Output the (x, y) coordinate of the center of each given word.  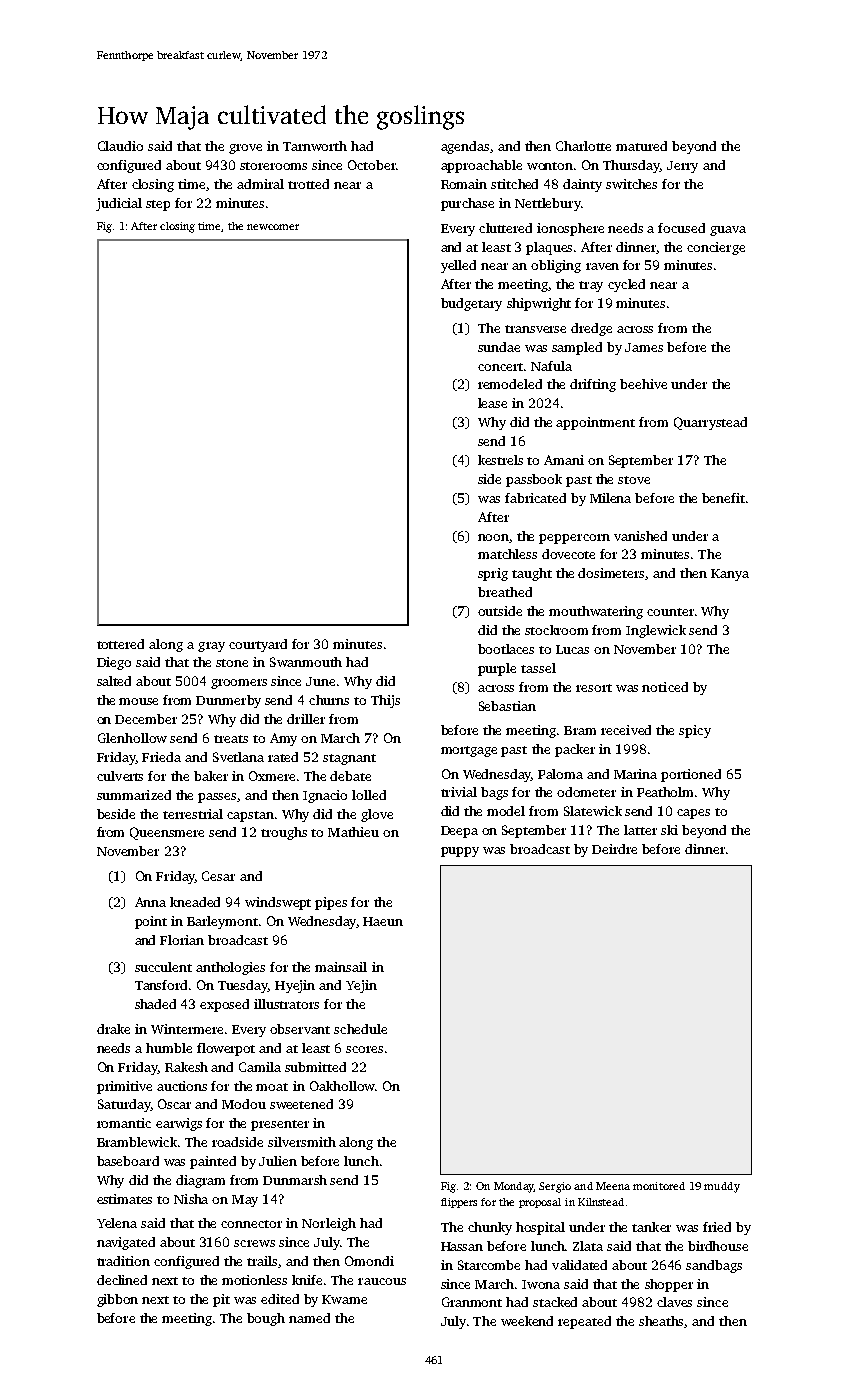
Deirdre (614, 849)
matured (641, 146)
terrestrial (193, 814)
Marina (635, 774)
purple (497, 669)
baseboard (128, 1161)
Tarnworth (315, 146)
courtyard (258, 645)
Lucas (572, 649)
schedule (360, 1029)
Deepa (459, 832)
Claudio (120, 146)
